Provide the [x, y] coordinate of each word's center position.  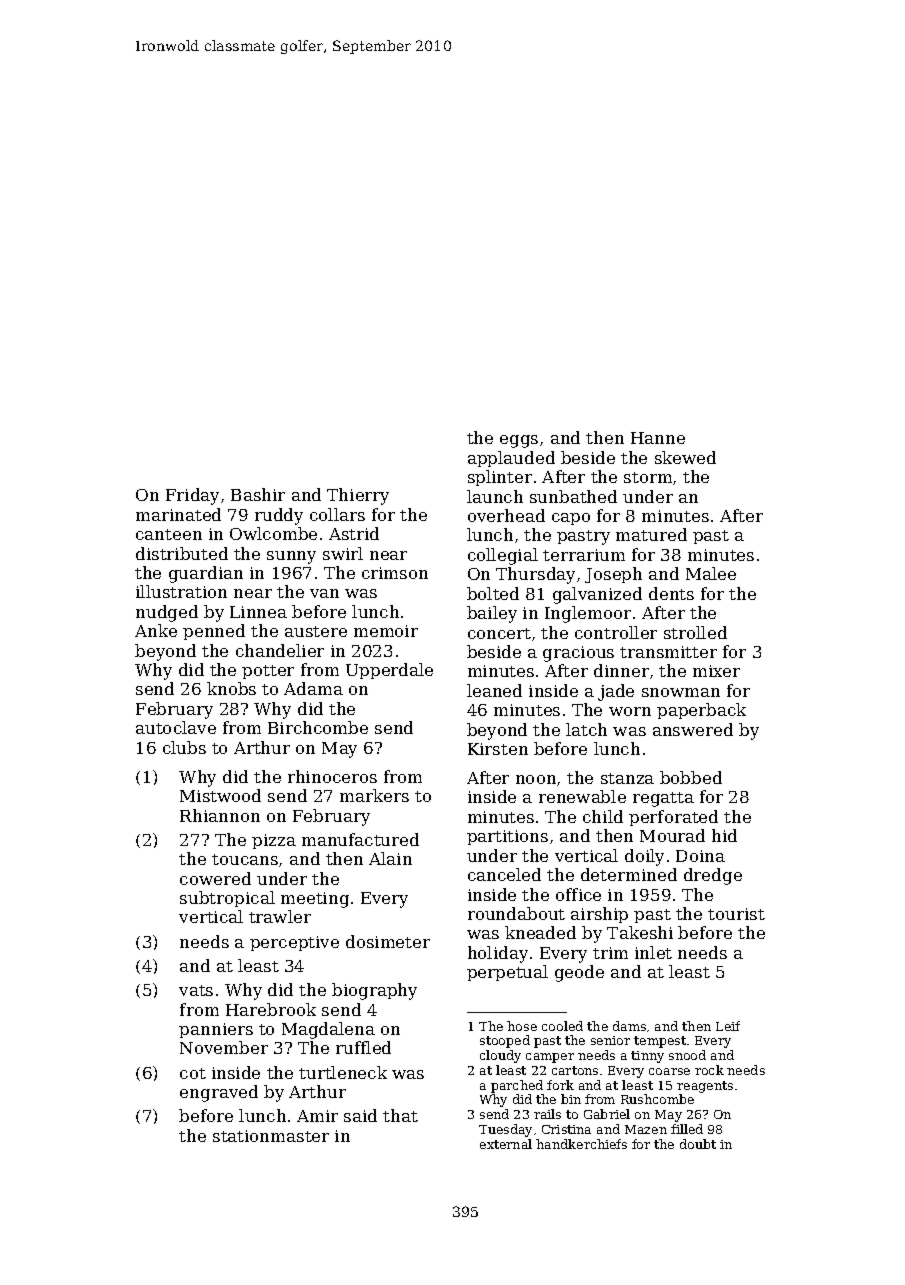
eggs [519, 441]
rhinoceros [332, 776]
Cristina [566, 1129]
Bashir [258, 494]
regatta [663, 799]
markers [374, 795]
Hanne [658, 438]
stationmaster [271, 1136]
